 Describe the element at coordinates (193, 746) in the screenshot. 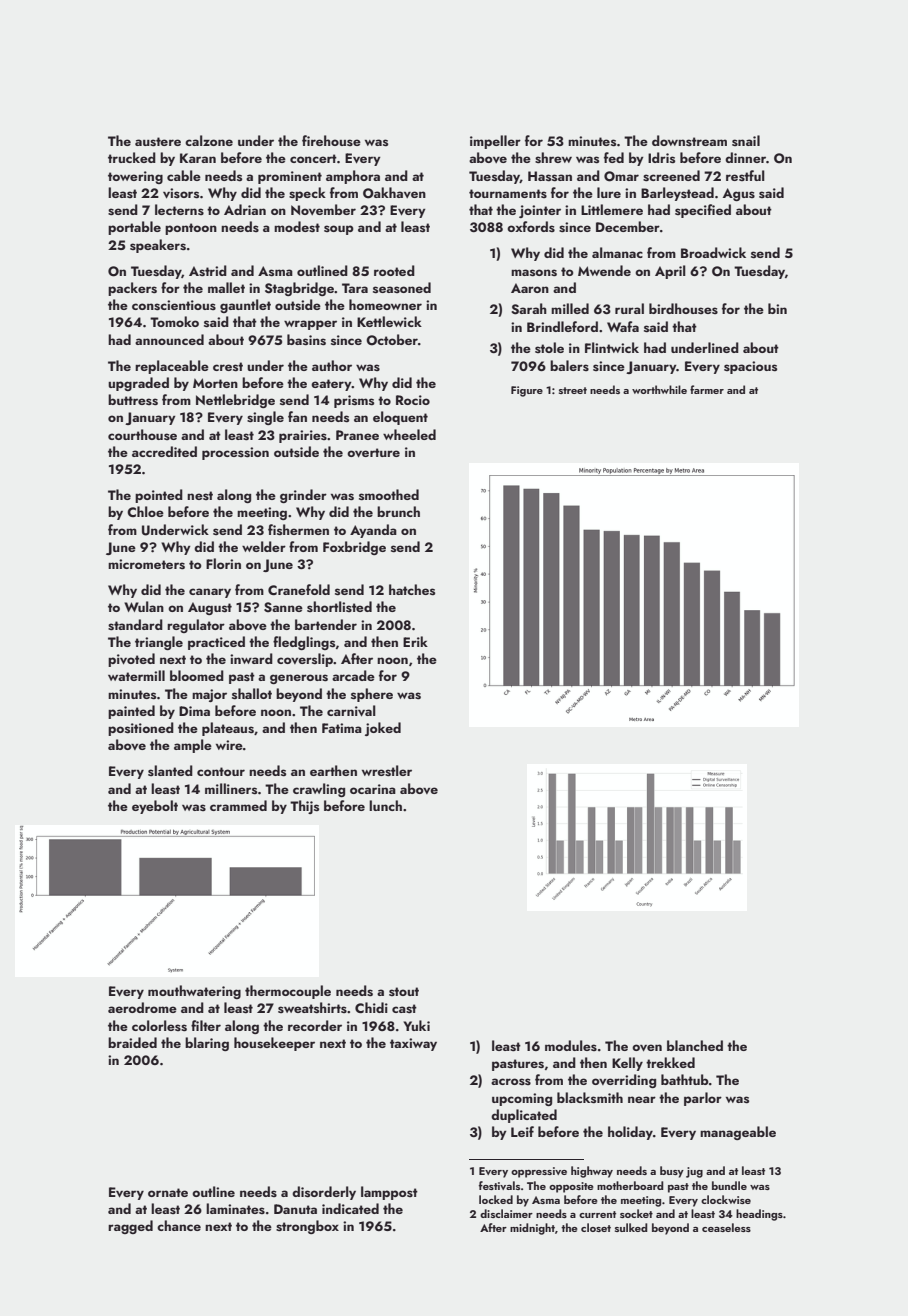

I see `ample` at that location.
